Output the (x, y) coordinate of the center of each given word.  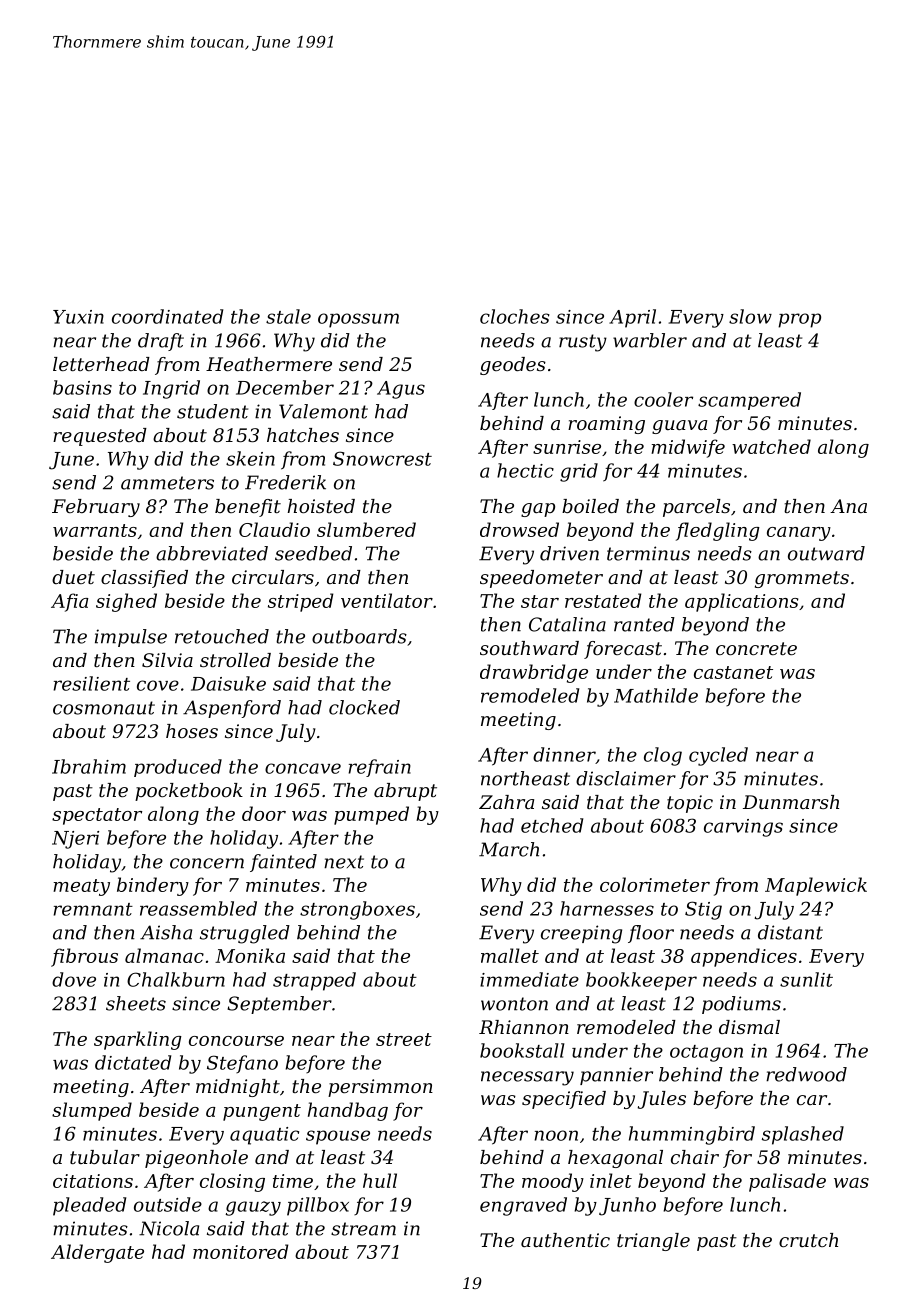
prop (799, 320)
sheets (136, 1003)
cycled (718, 756)
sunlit (806, 979)
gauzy (253, 1208)
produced (178, 768)
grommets (802, 579)
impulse (131, 638)
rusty (583, 343)
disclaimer (626, 778)
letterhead (101, 364)
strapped (314, 981)
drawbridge (534, 673)
